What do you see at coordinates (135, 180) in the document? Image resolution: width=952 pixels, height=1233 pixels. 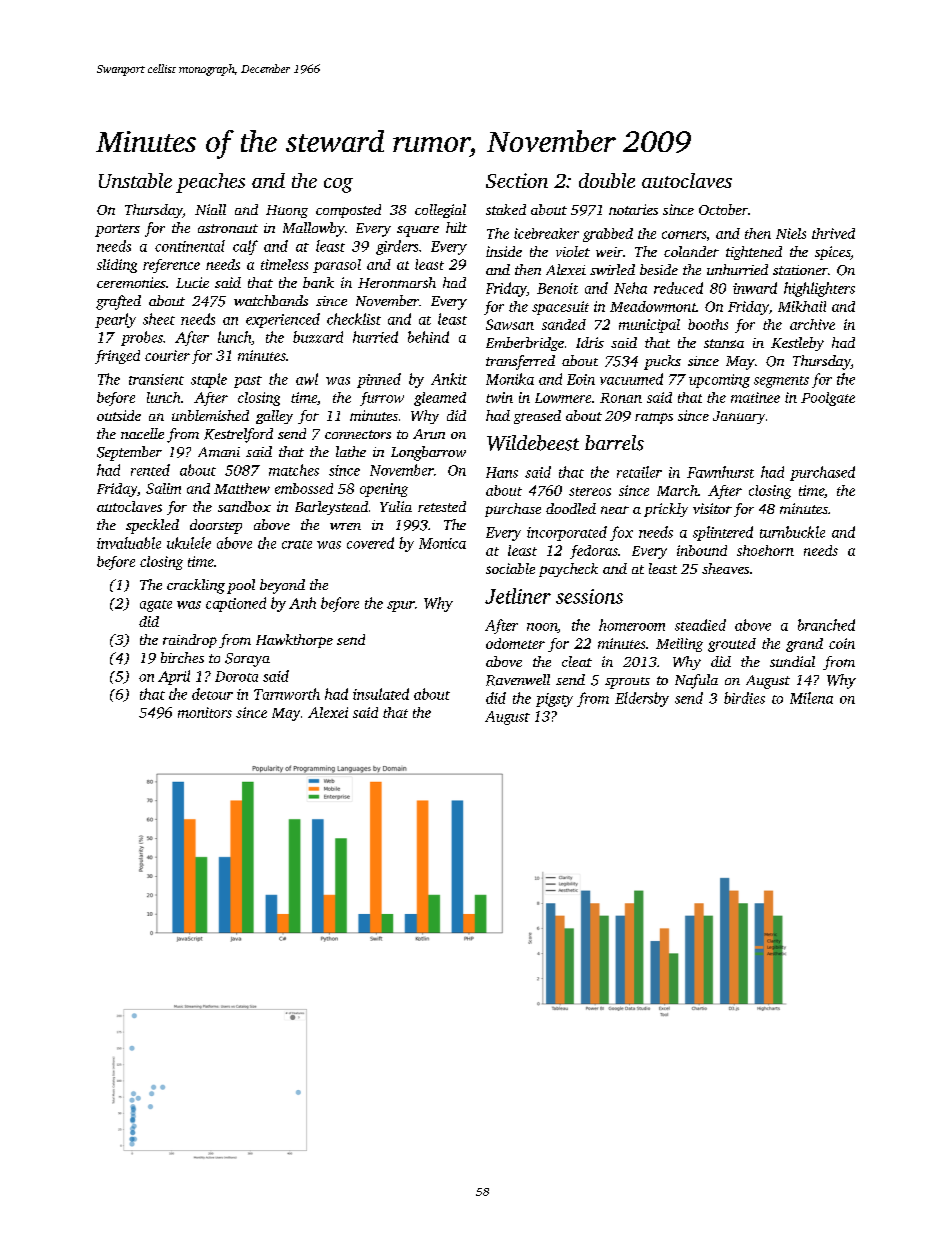 I see `Unstable` at bounding box center [135, 180].
